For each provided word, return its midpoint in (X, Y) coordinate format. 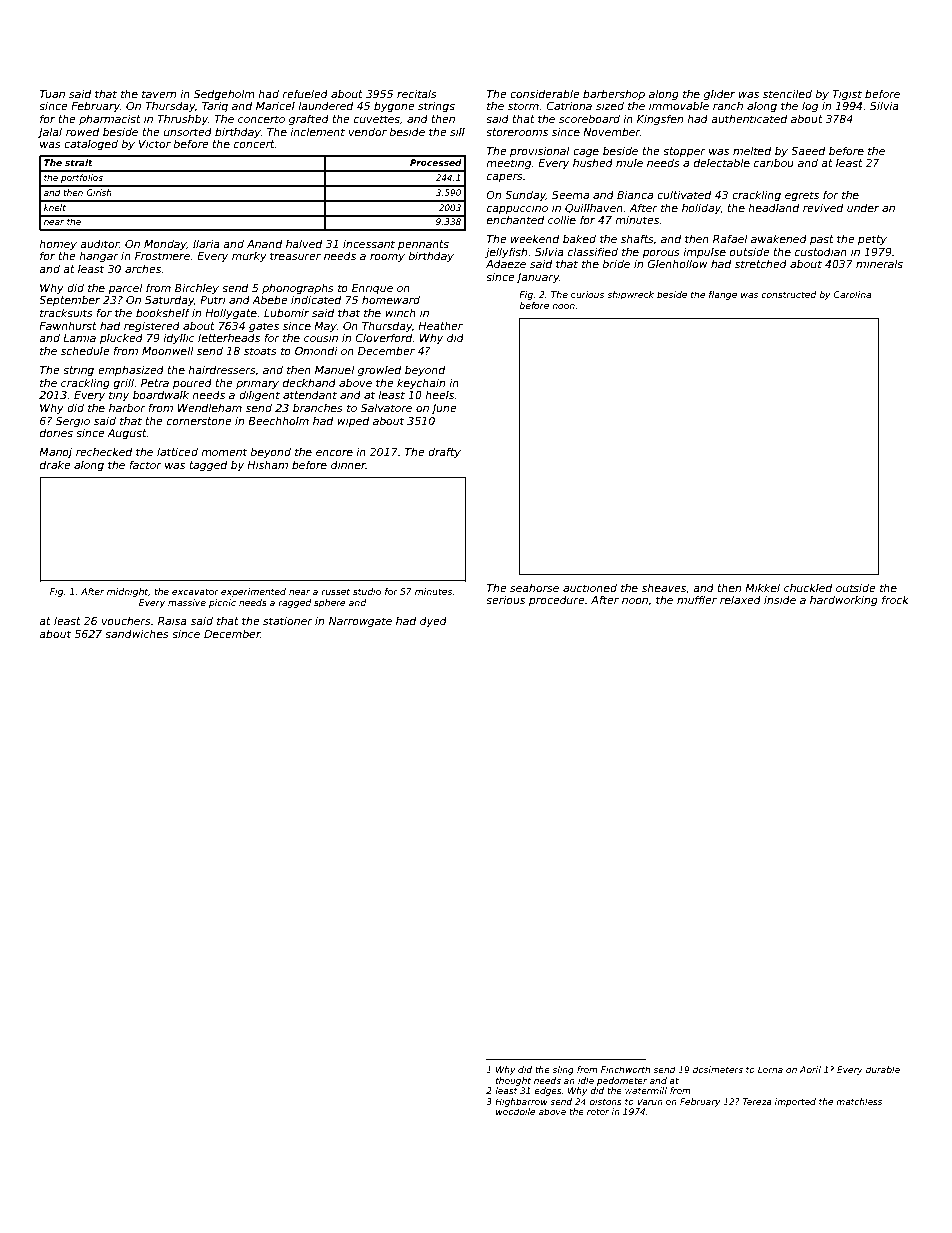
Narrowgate (360, 622)
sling (563, 1070)
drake (55, 464)
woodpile (515, 1112)
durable (883, 1069)
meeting (508, 164)
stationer (288, 620)
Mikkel (762, 587)
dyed (433, 622)
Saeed (808, 150)
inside (780, 599)
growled (379, 370)
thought (513, 1081)
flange (723, 295)
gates (264, 327)
